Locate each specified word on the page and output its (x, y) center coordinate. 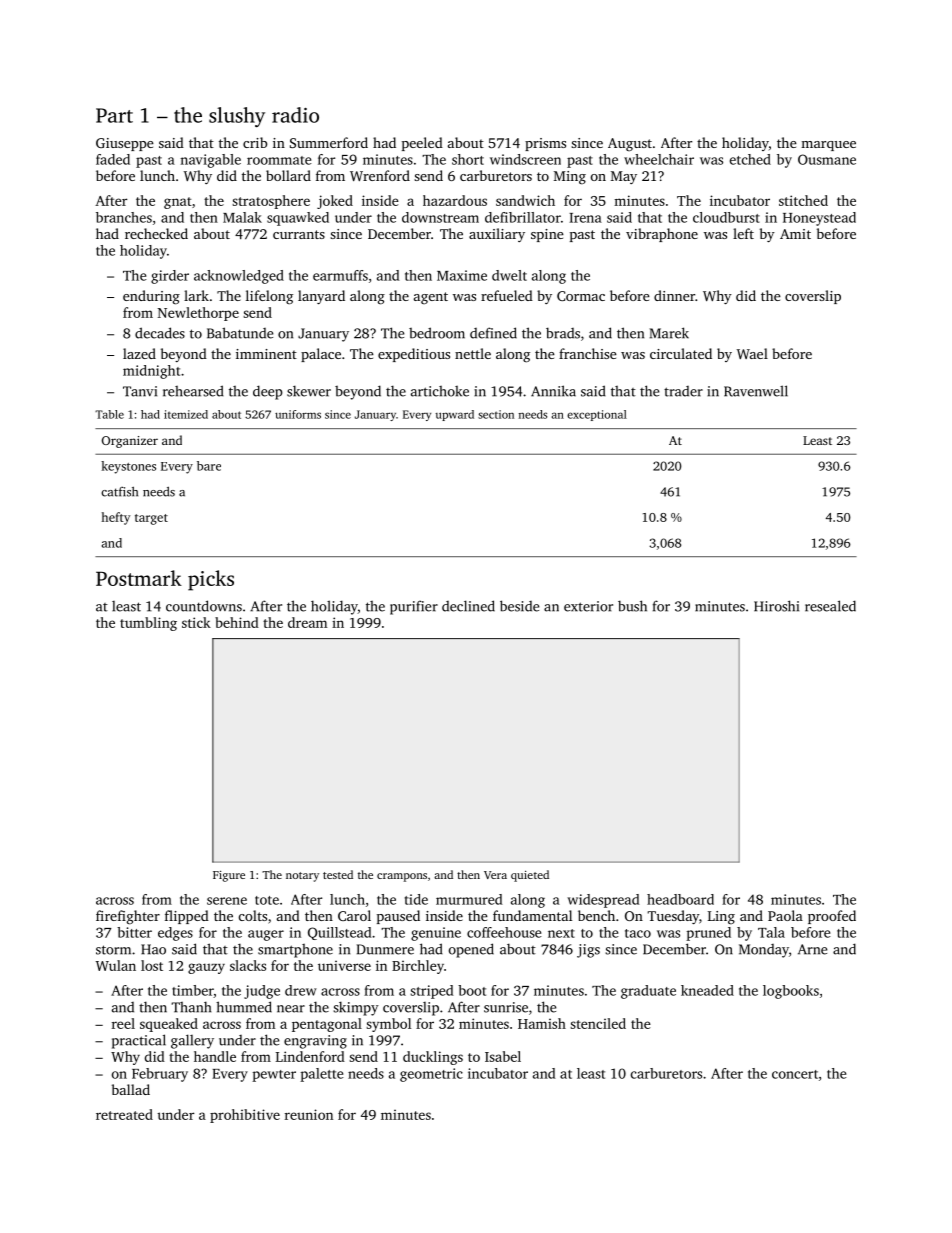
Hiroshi (776, 606)
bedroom (437, 333)
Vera (495, 875)
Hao (153, 949)
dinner (674, 295)
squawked (298, 219)
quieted (530, 876)
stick (196, 622)
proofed (832, 917)
